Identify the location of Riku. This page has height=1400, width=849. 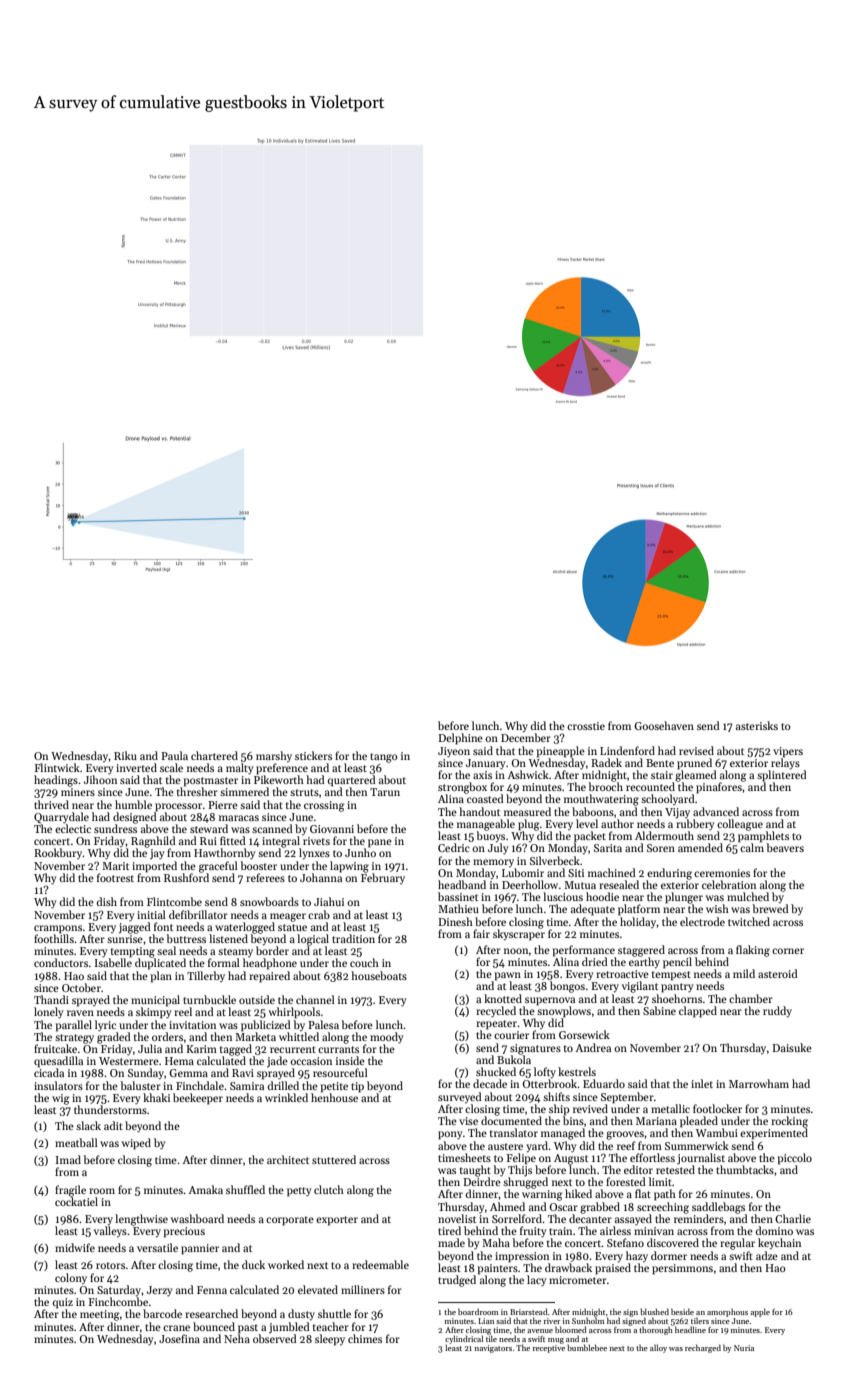
(125, 755).
